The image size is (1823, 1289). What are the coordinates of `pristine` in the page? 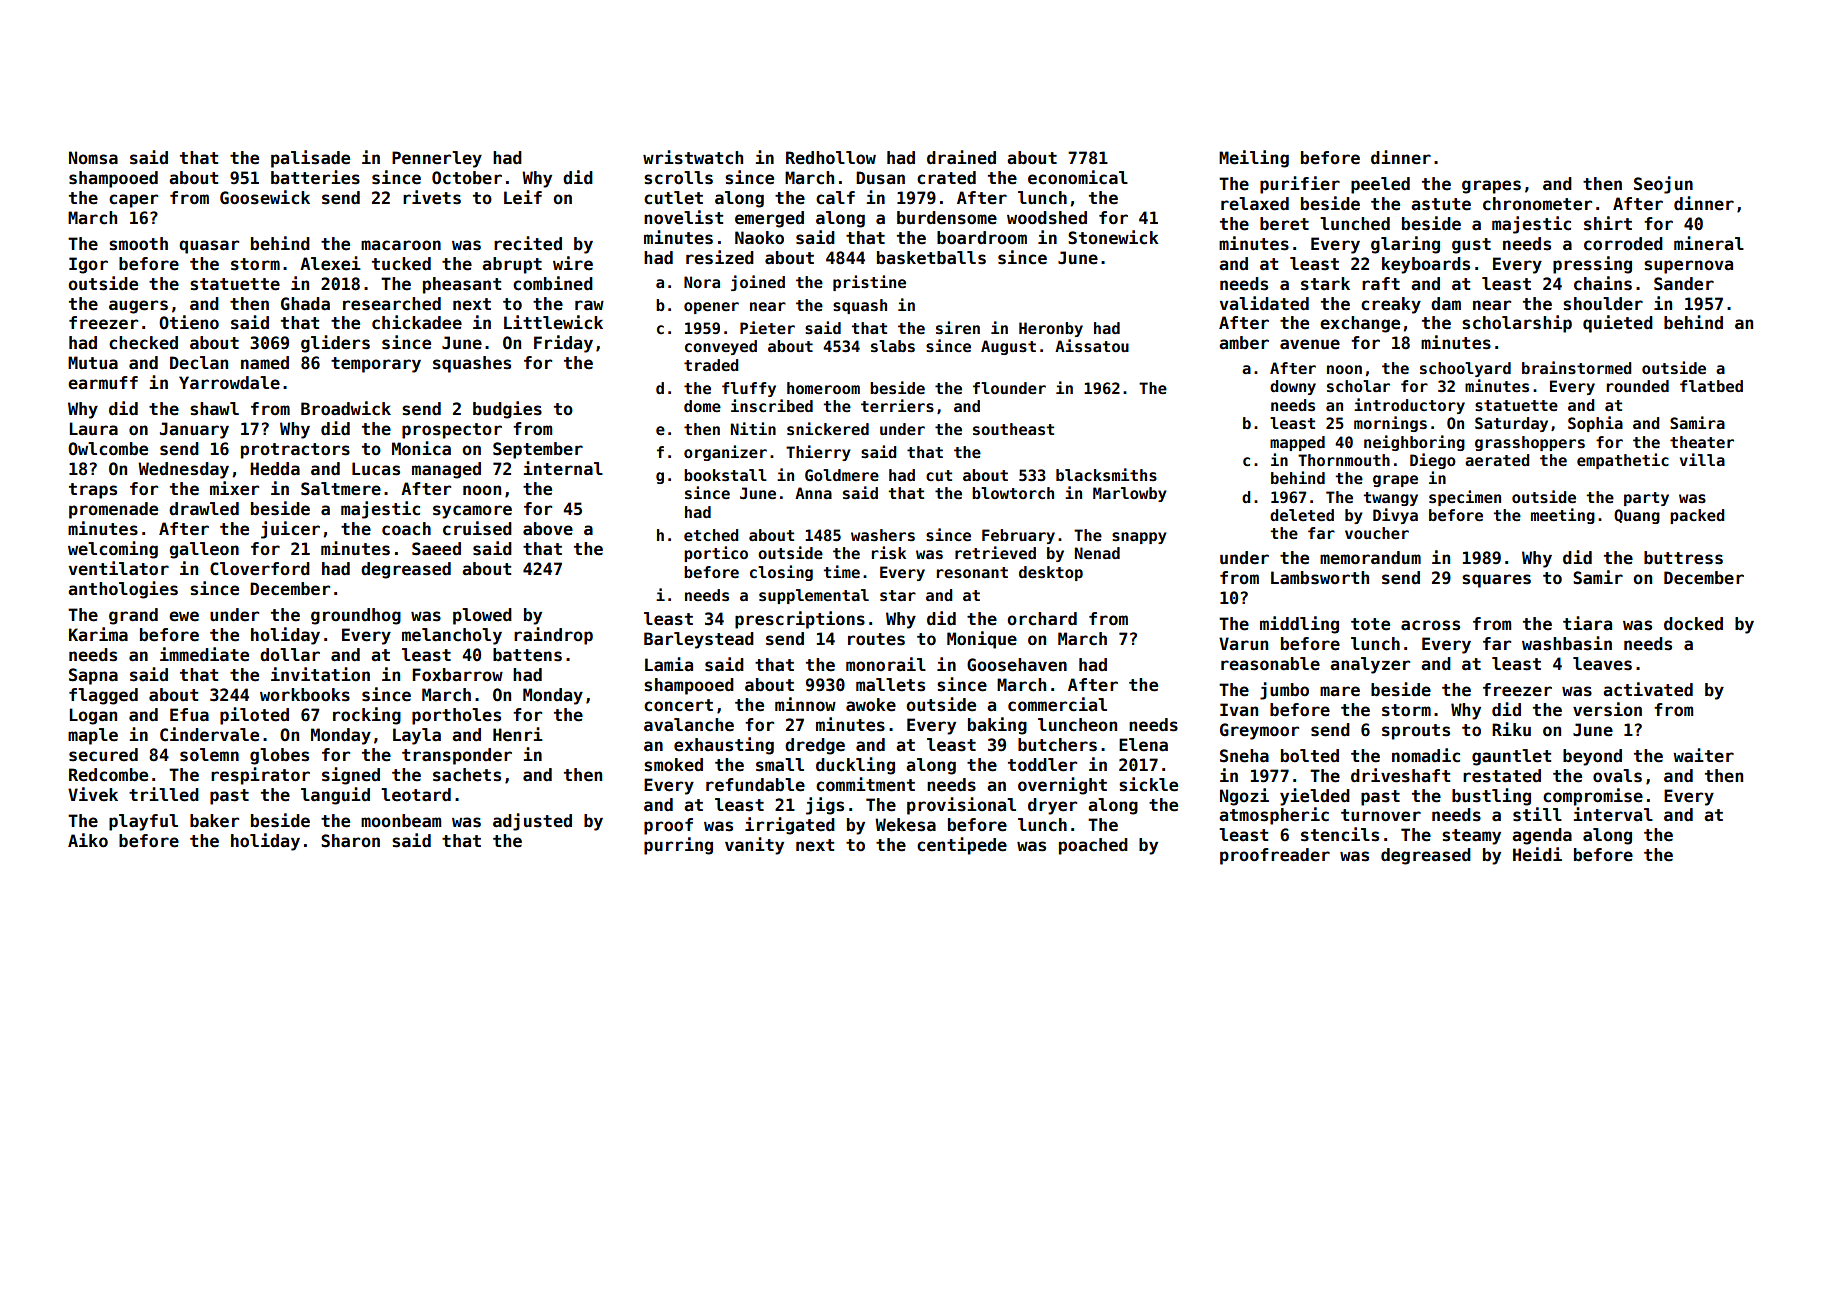 It's located at (869, 283).
